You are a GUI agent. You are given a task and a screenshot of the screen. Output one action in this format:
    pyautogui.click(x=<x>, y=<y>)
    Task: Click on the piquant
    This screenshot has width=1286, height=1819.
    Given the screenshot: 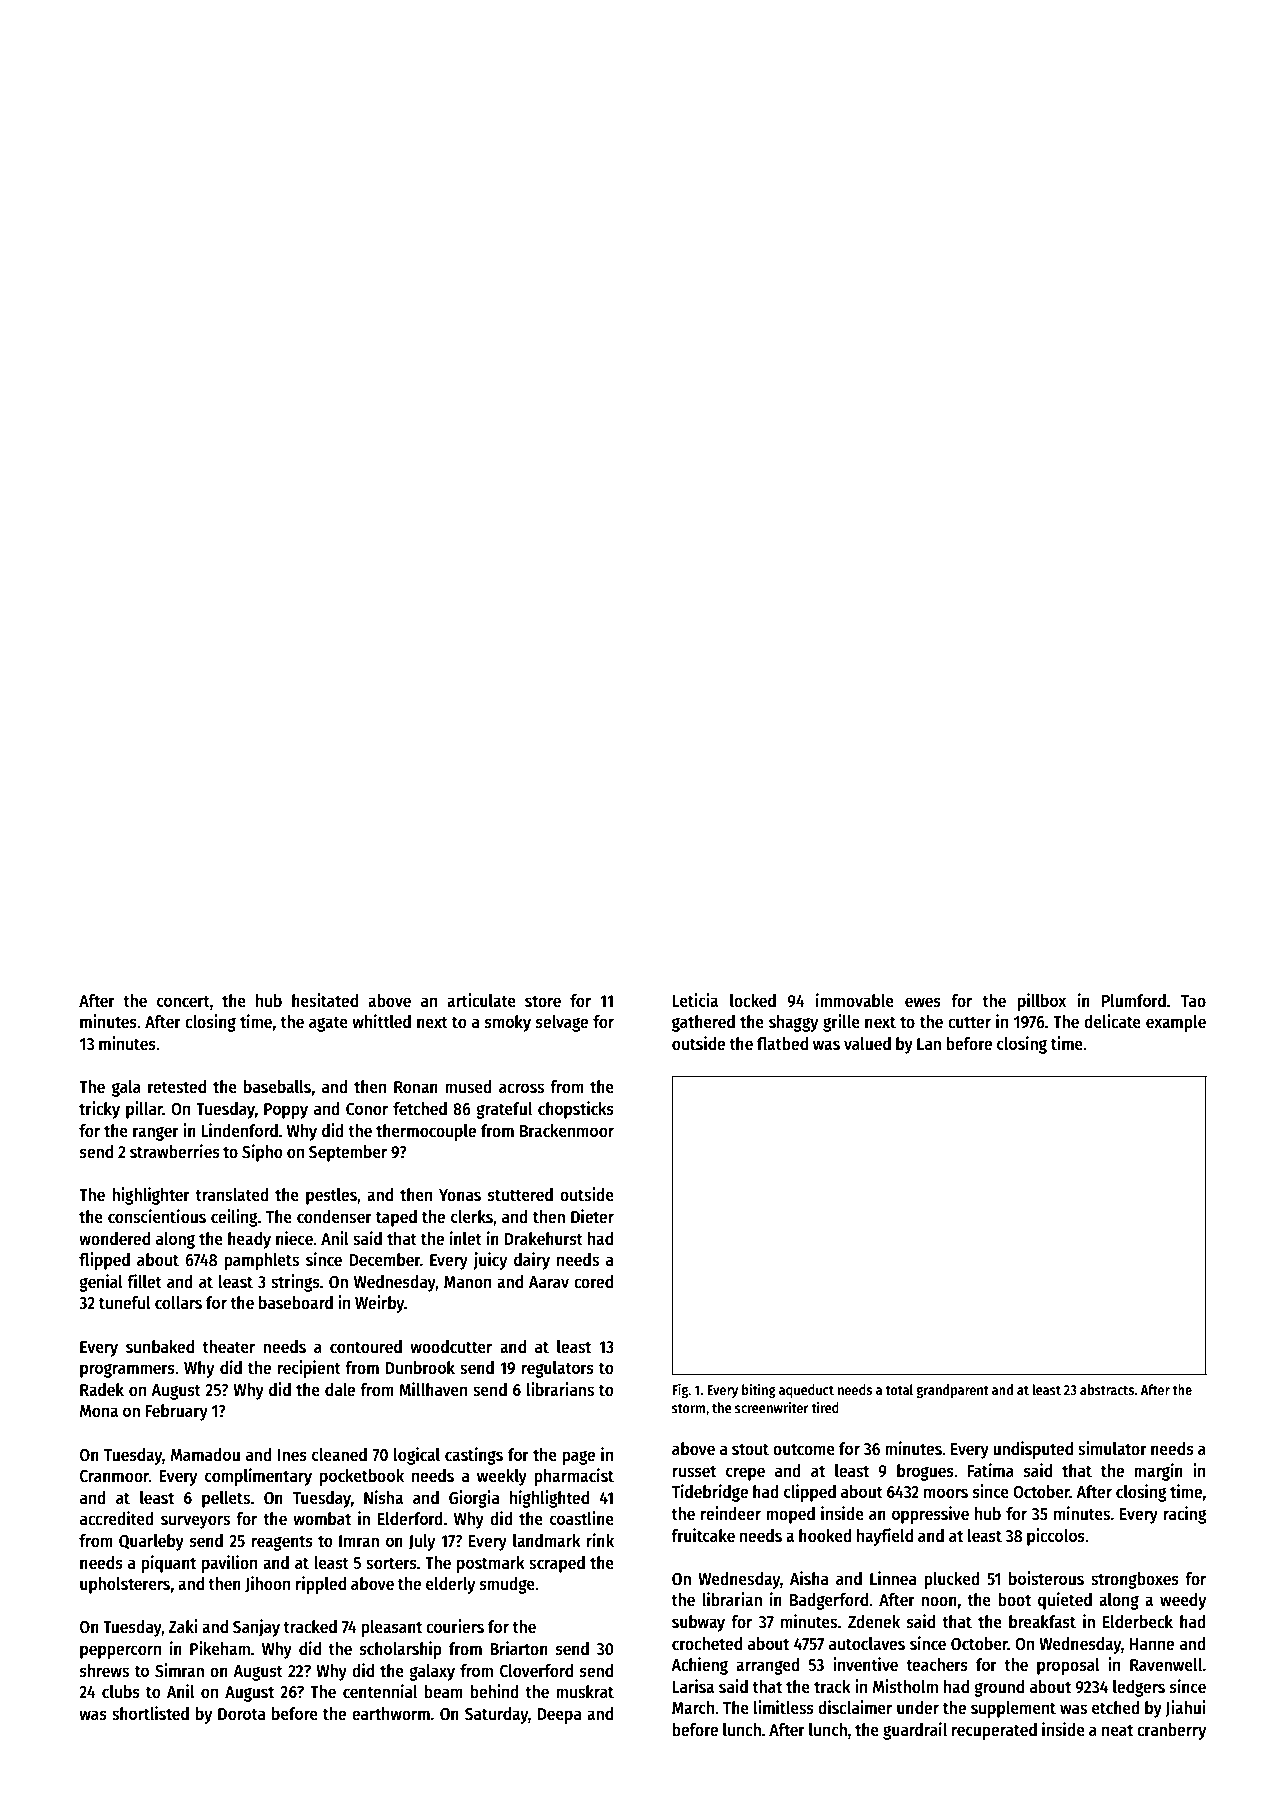 What is the action you would take?
    pyautogui.click(x=168, y=1564)
